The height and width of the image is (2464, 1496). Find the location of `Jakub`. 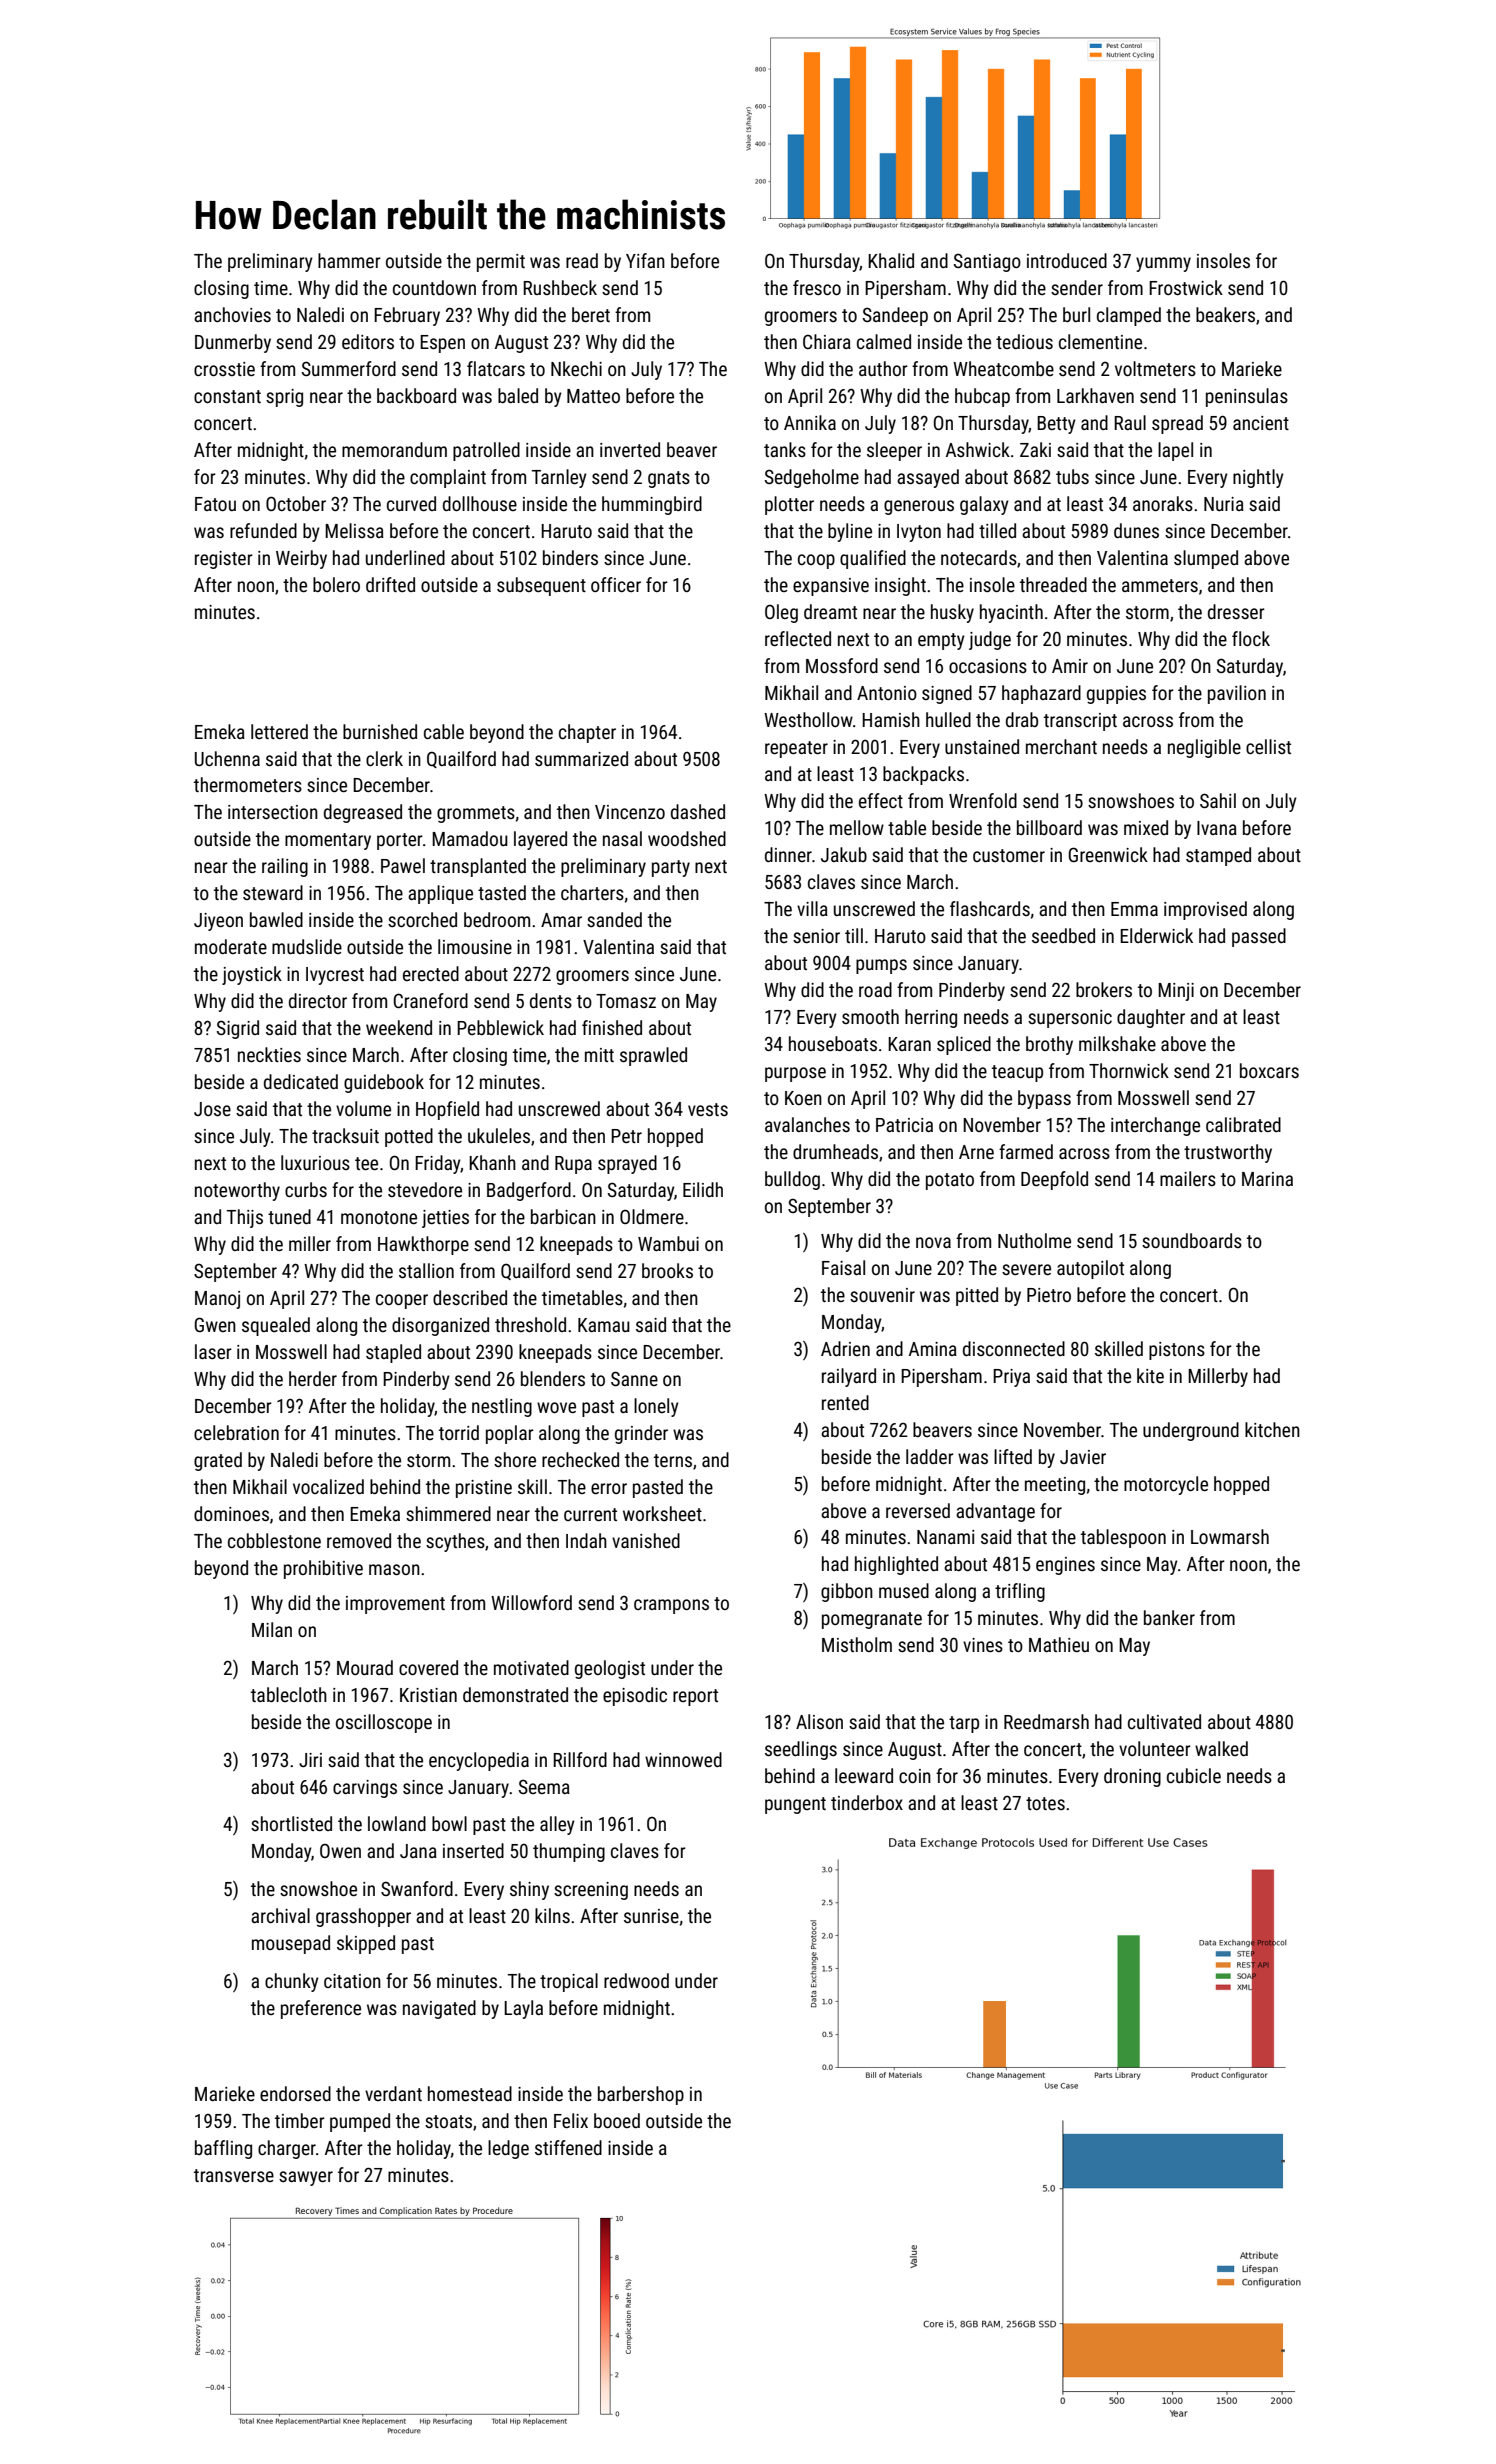

Jakub is located at coordinates (844, 854).
